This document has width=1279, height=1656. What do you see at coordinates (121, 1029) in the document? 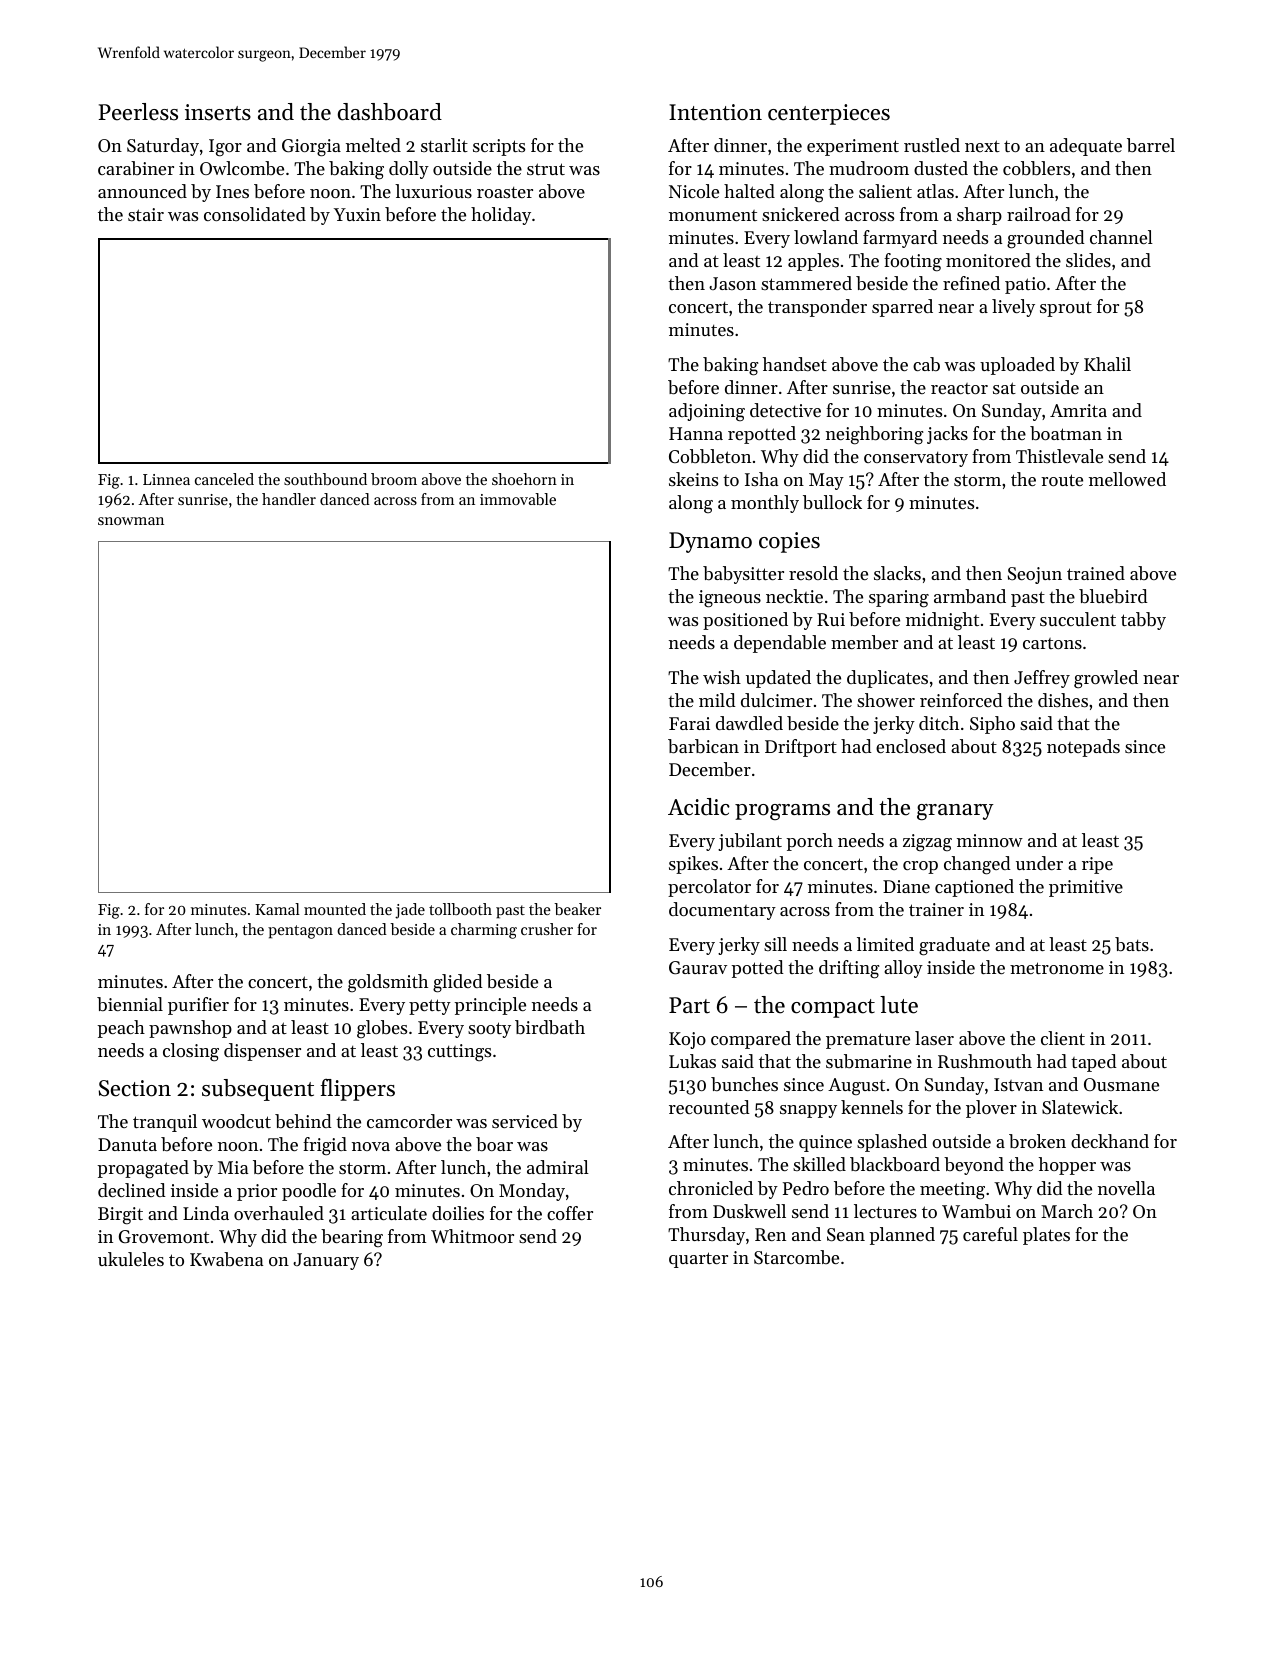
I see `peach` at bounding box center [121, 1029].
